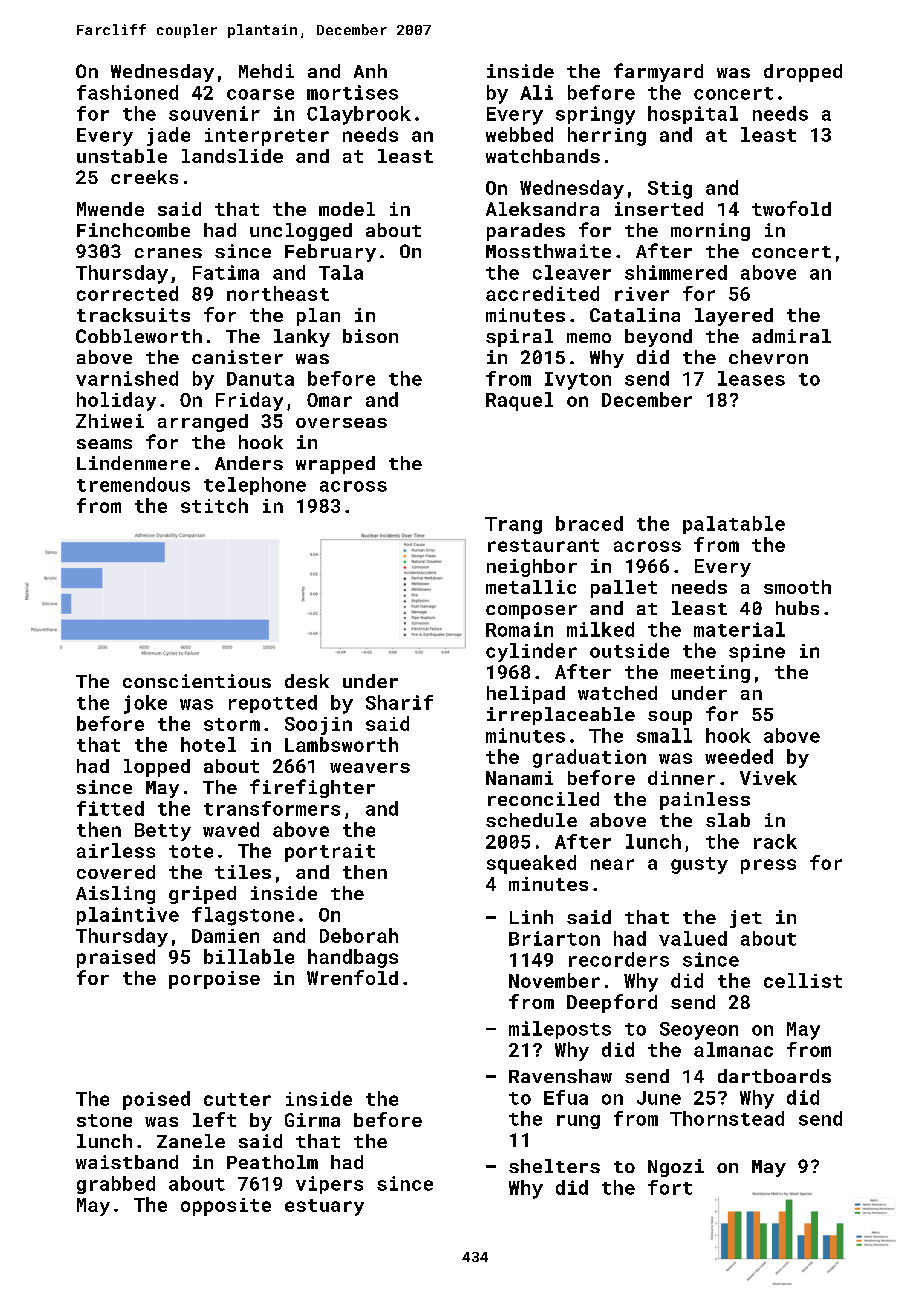 The image size is (924, 1311). What do you see at coordinates (266, 71) in the screenshot?
I see `Mehdi` at bounding box center [266, 71].
